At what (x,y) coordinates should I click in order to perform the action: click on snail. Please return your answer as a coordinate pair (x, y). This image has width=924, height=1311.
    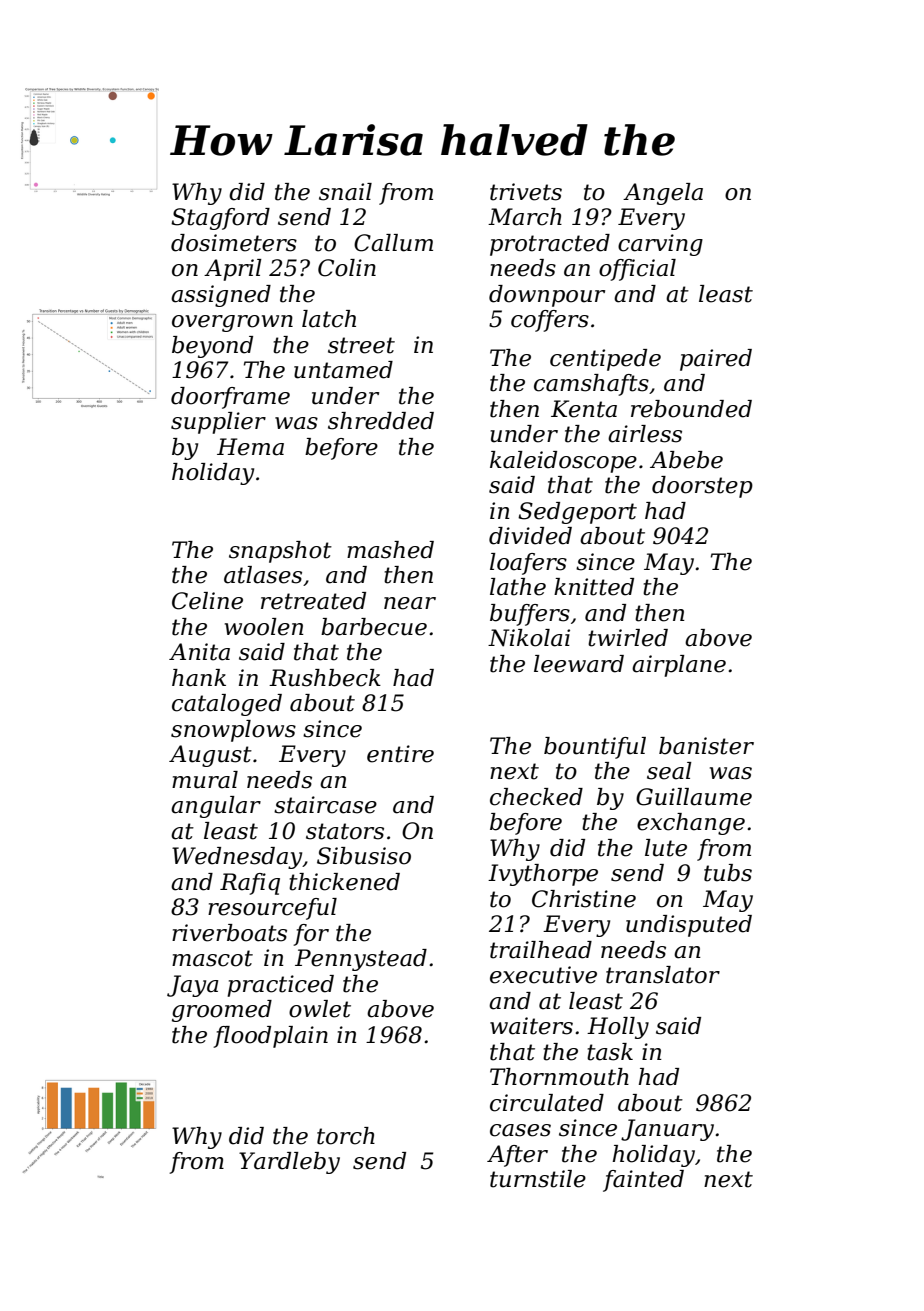
    Looking at the image, I should click on (345, 192).
